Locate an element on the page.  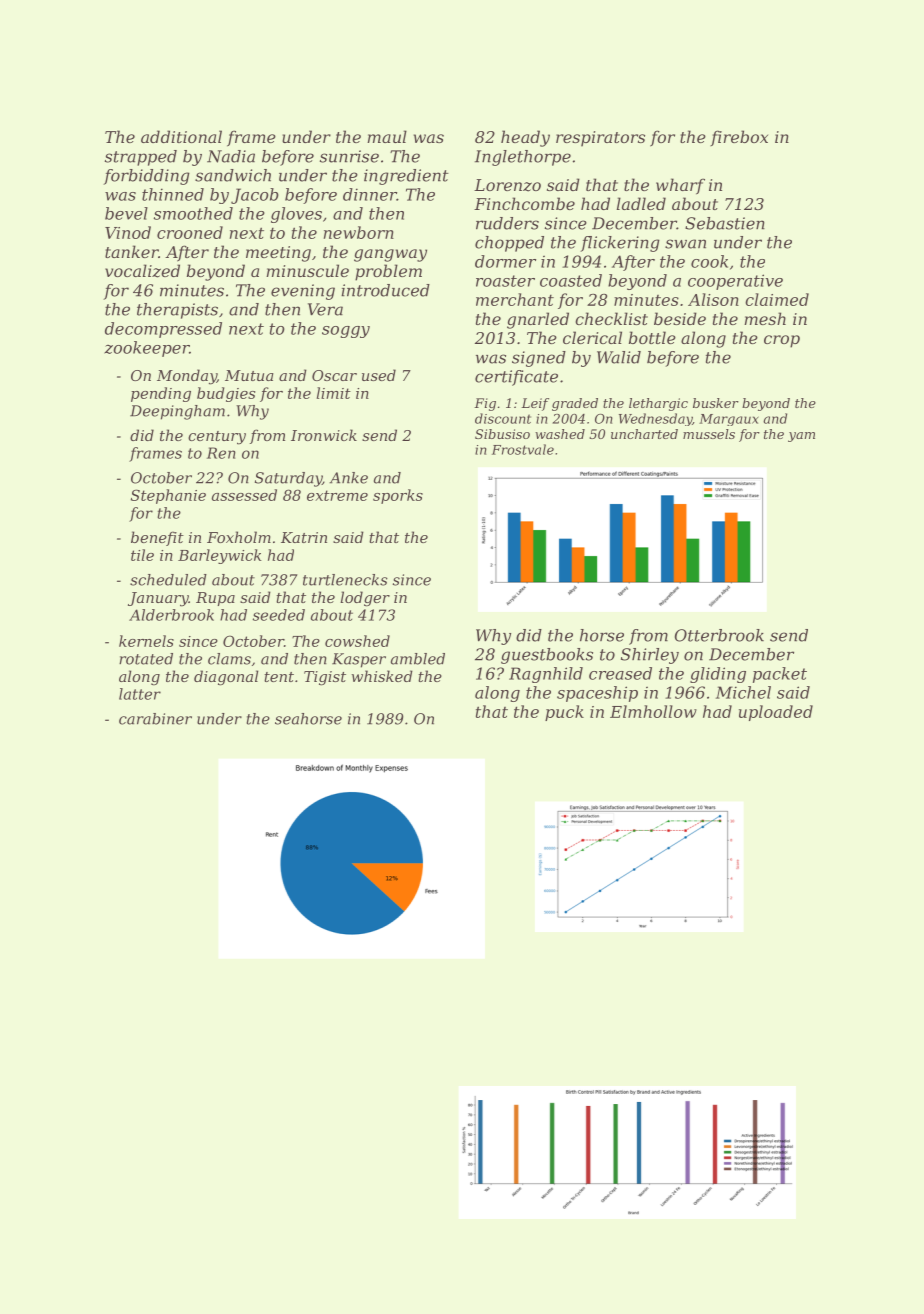
decompressed is located at coordinates (163, 330).
